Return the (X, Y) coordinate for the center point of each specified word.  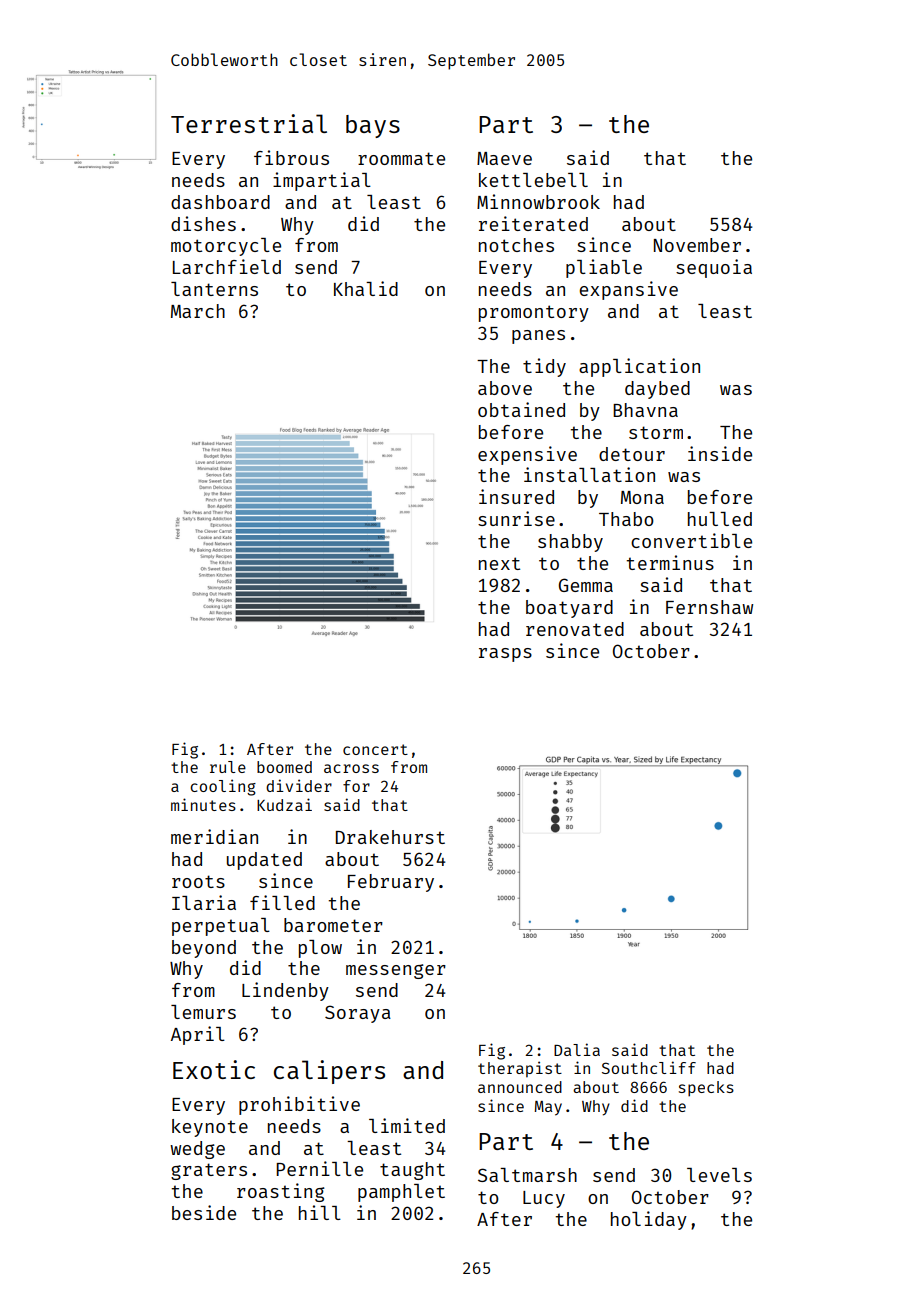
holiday (649, 1220)
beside (204, 1212)
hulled (720, 519)
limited (407, 1125)
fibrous (291, 157)
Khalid (366, 288)
